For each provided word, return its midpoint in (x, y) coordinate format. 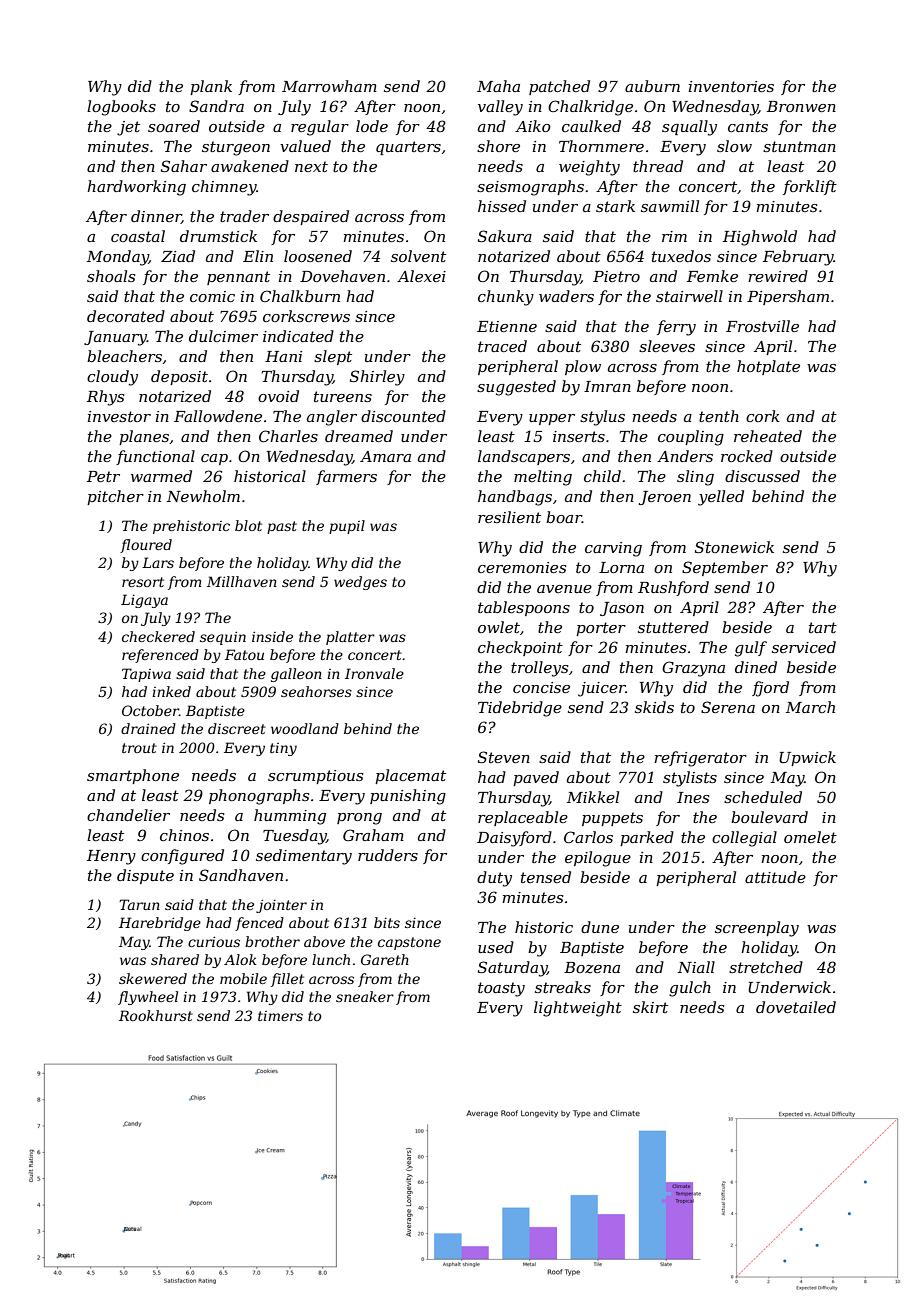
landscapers (524, 457)
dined (756, 667)
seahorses (316, 691)
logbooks (121, 108)
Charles (288, 436)
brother (272, 941)
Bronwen (801, 106)
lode (372, 126)
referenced (160, 656)
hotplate (768, 367)
